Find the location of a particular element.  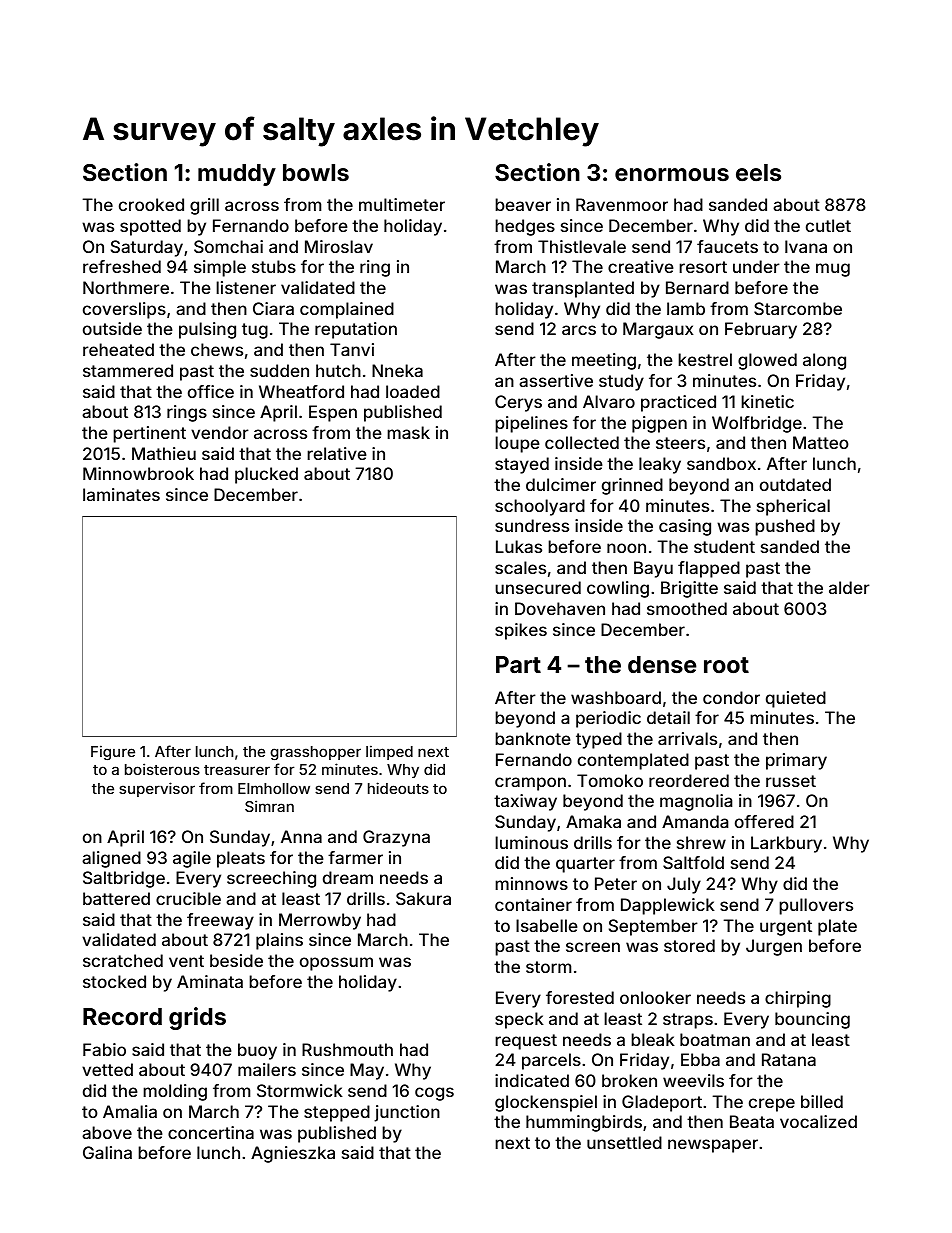

Ratana is located at coordinates (789, 1059).
